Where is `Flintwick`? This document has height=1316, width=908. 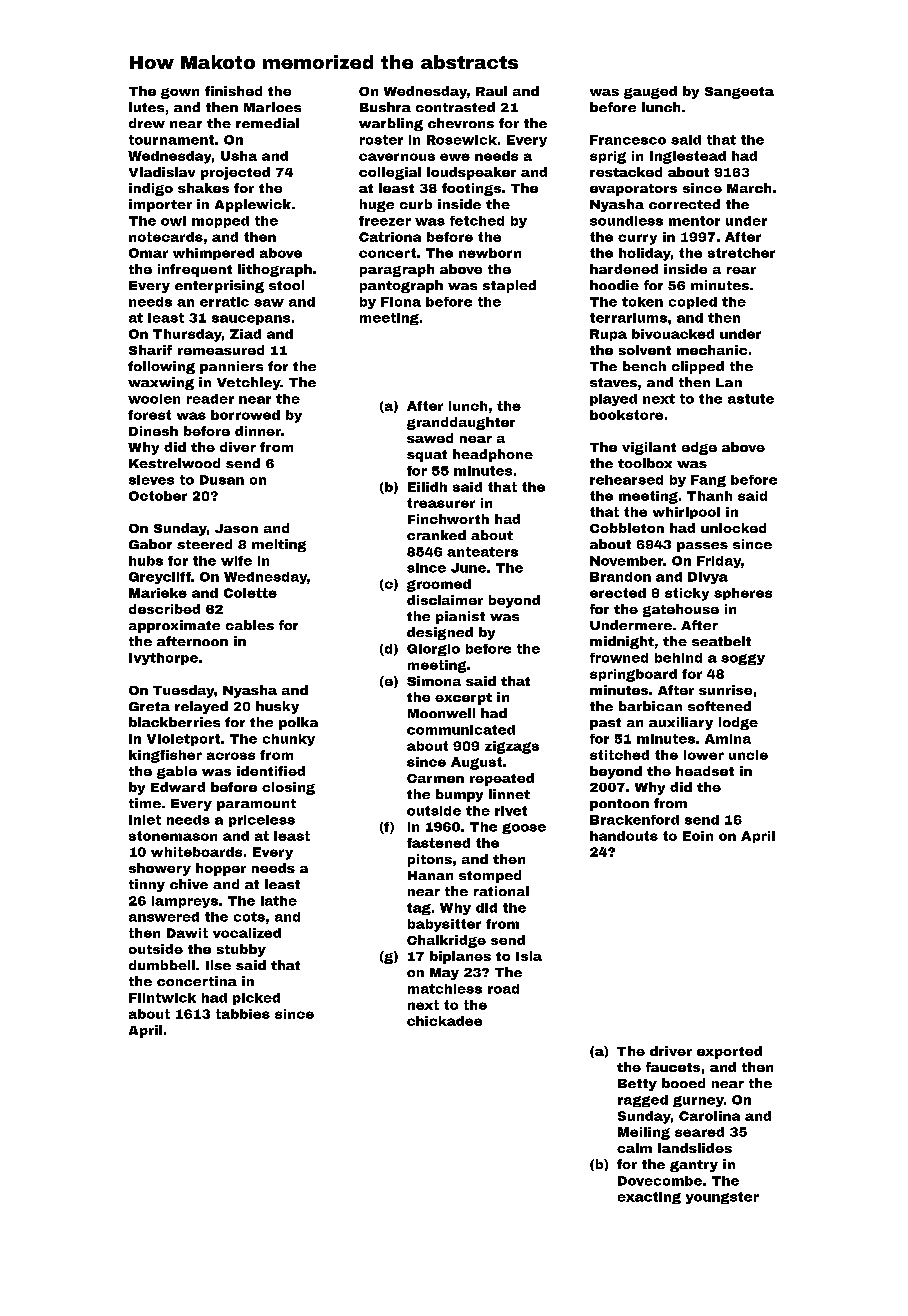
Flintwick is located at coordinates (162, 998).
